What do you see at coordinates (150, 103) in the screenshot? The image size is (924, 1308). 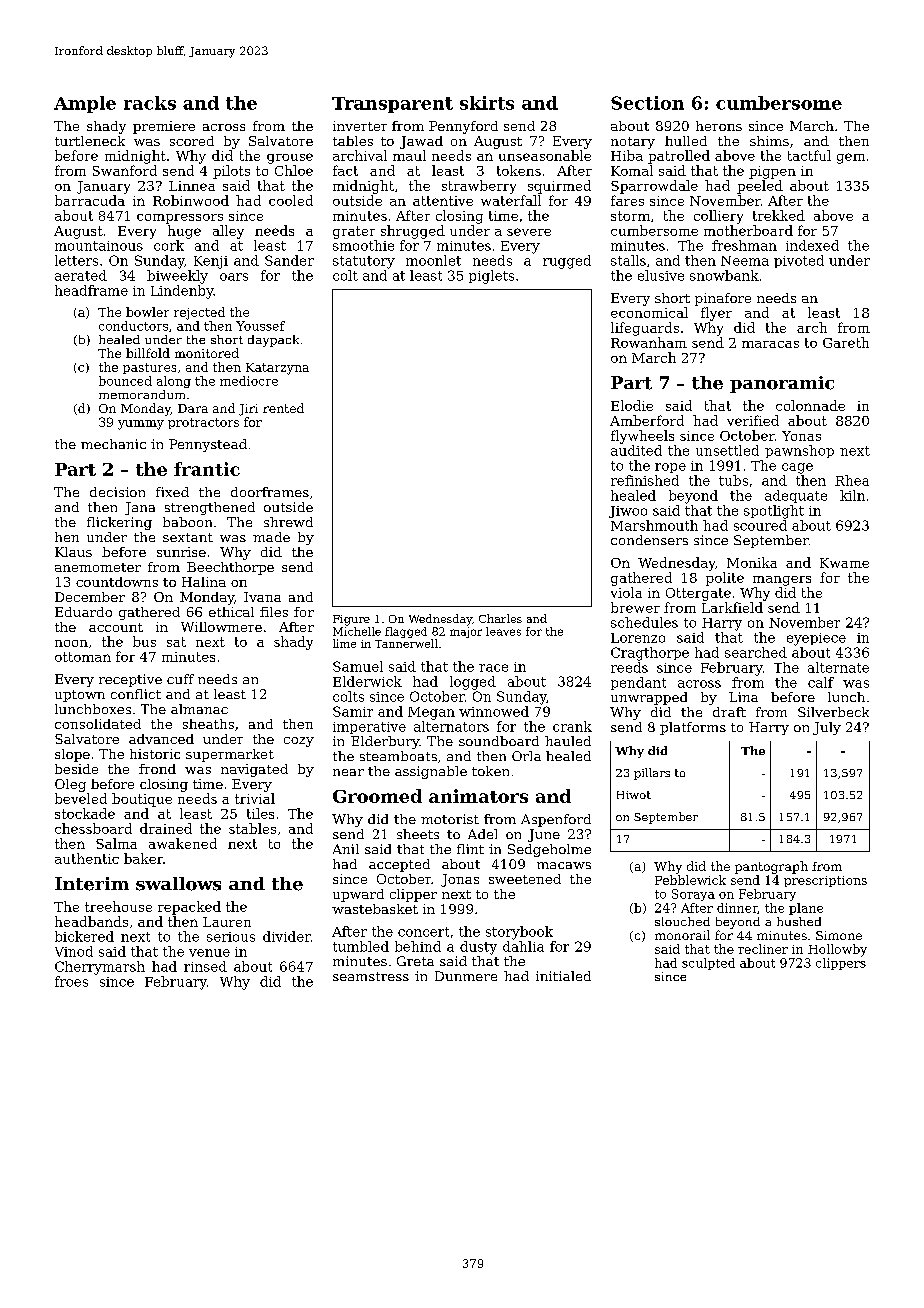 I see `racks` at bounding box center [150, 103].
